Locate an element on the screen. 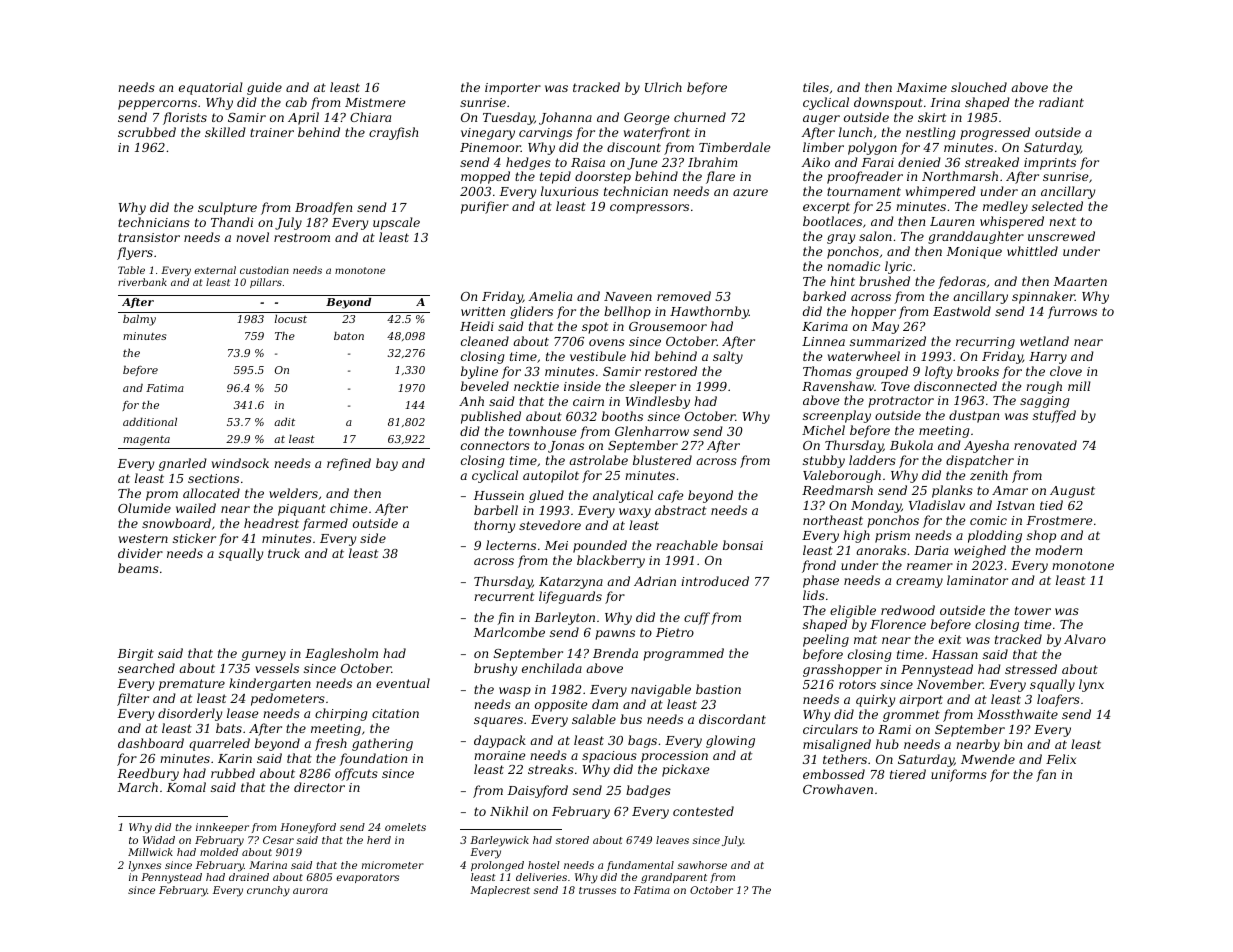 This screenshot has width=1233, height=952. gurney is located at coordinates (264, 656).
